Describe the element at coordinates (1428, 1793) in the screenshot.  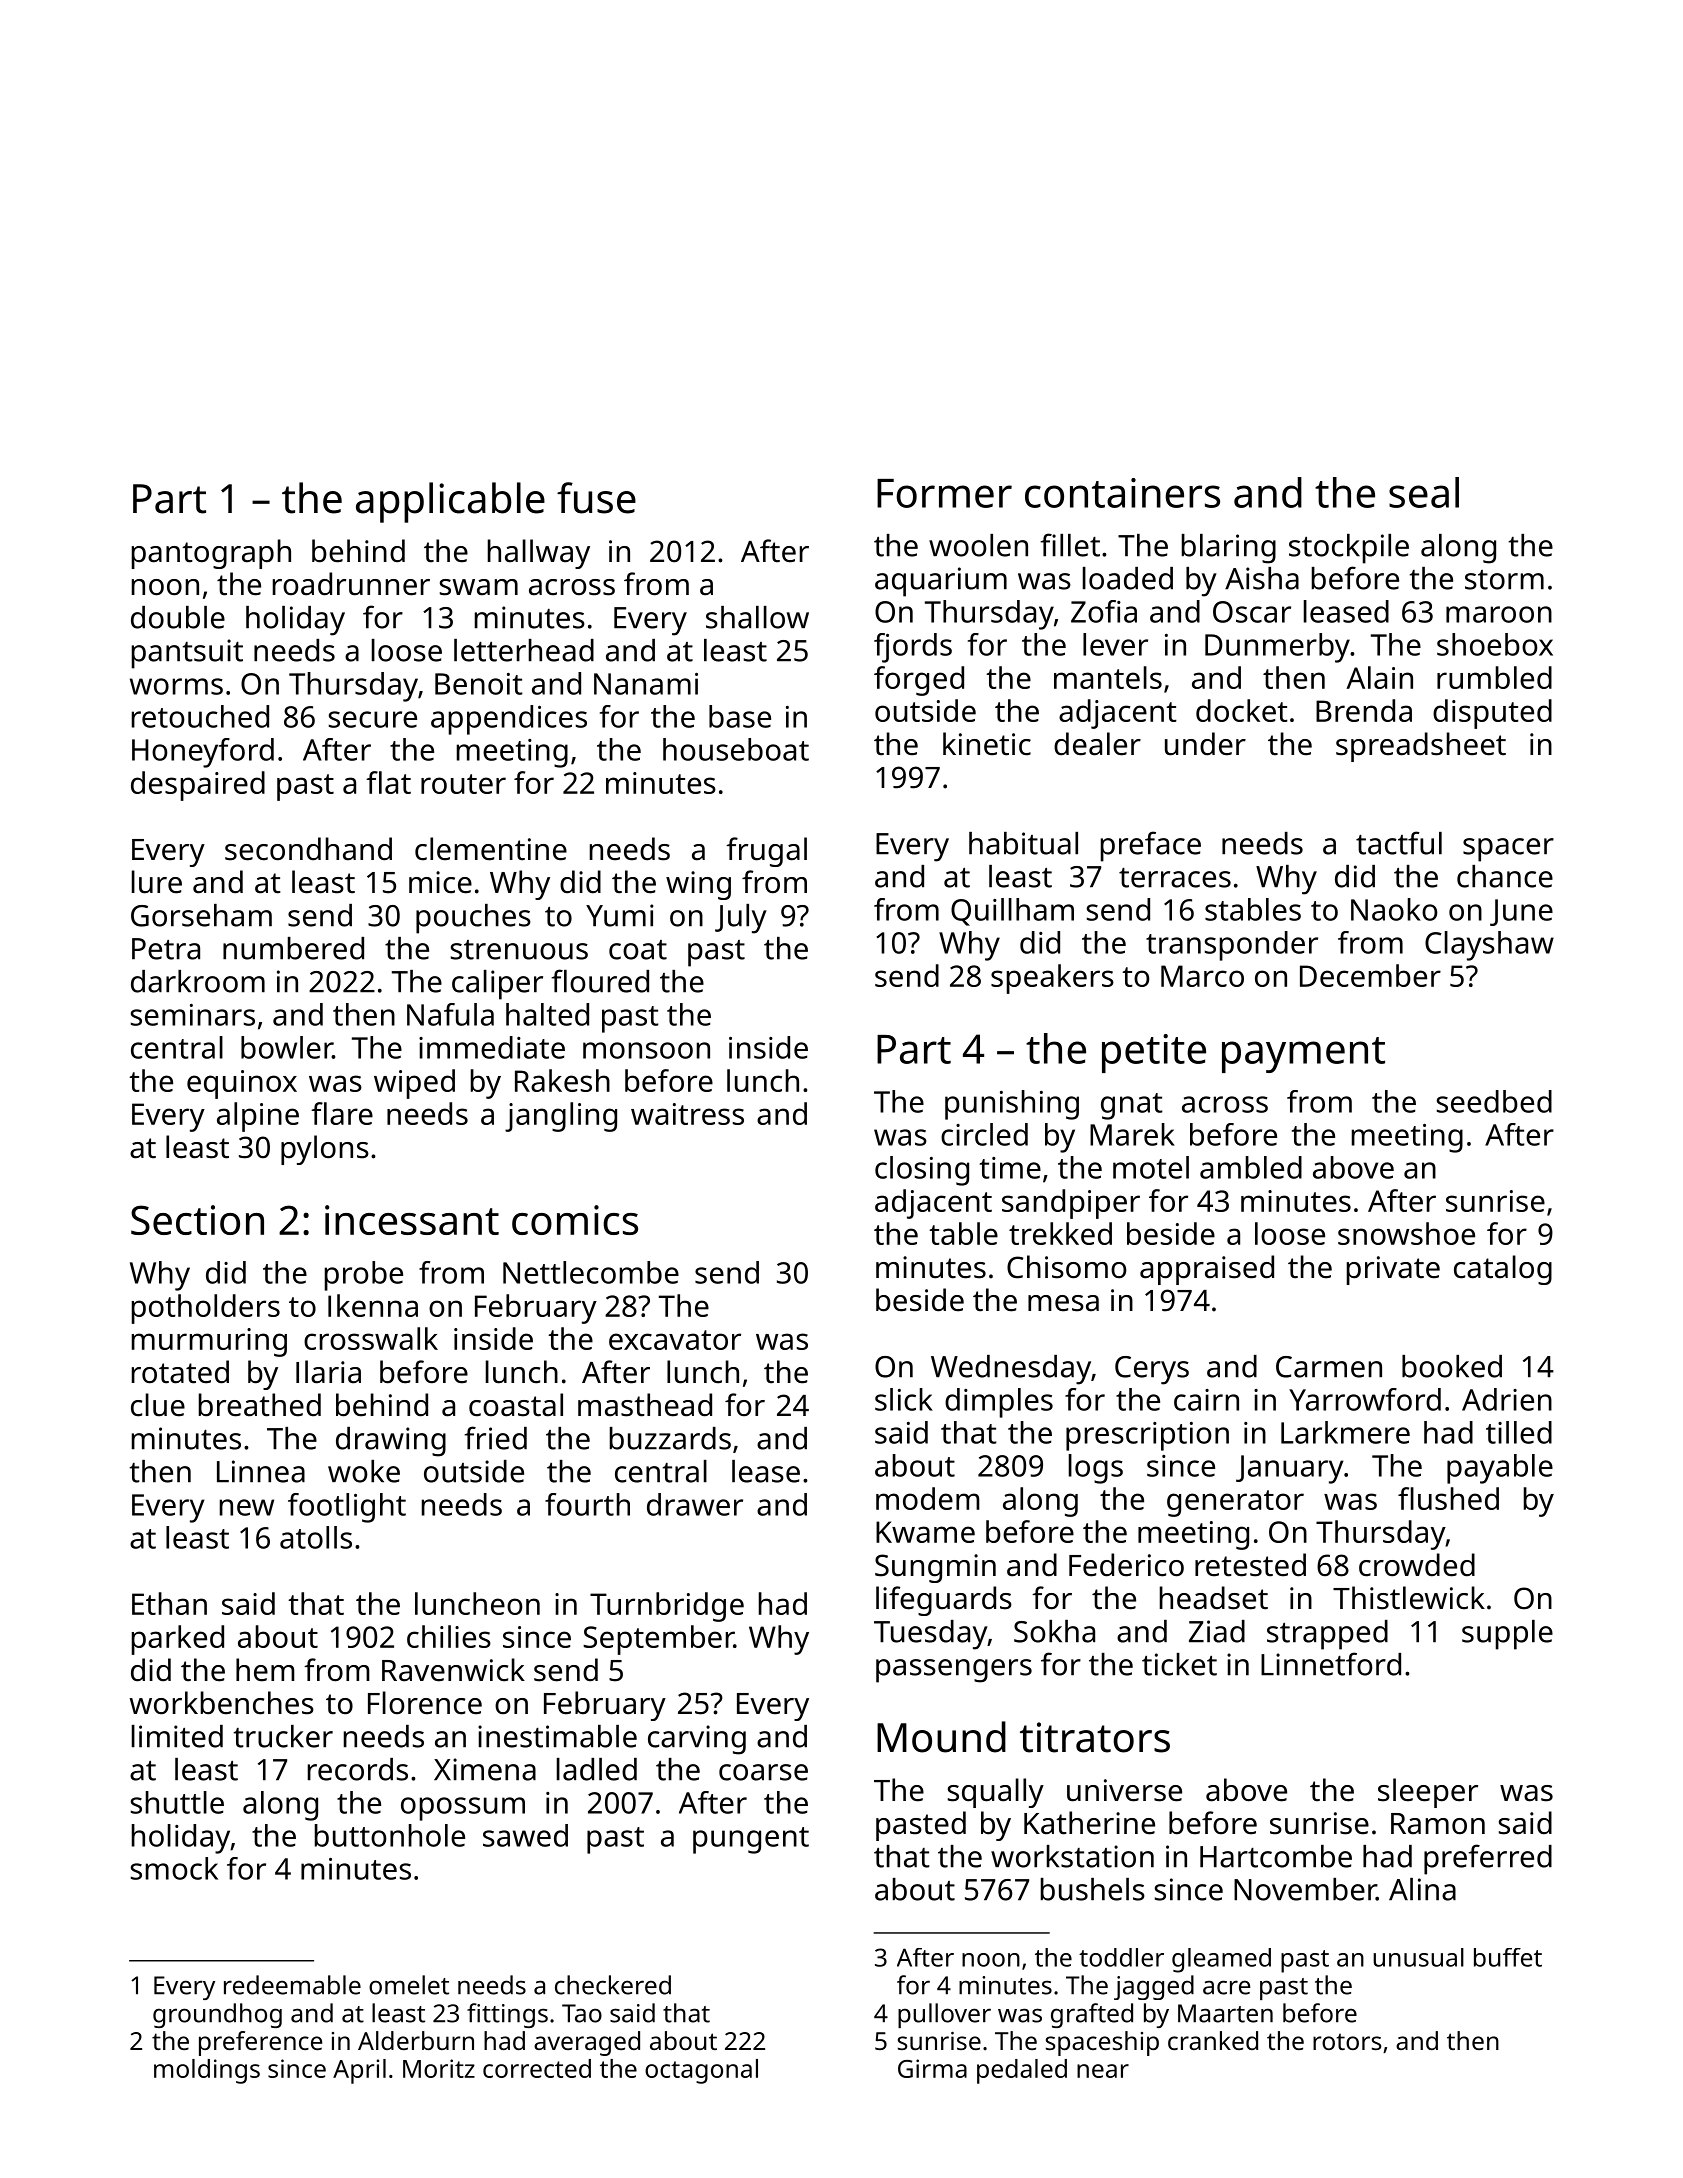
I see `sleeper` at that location.
